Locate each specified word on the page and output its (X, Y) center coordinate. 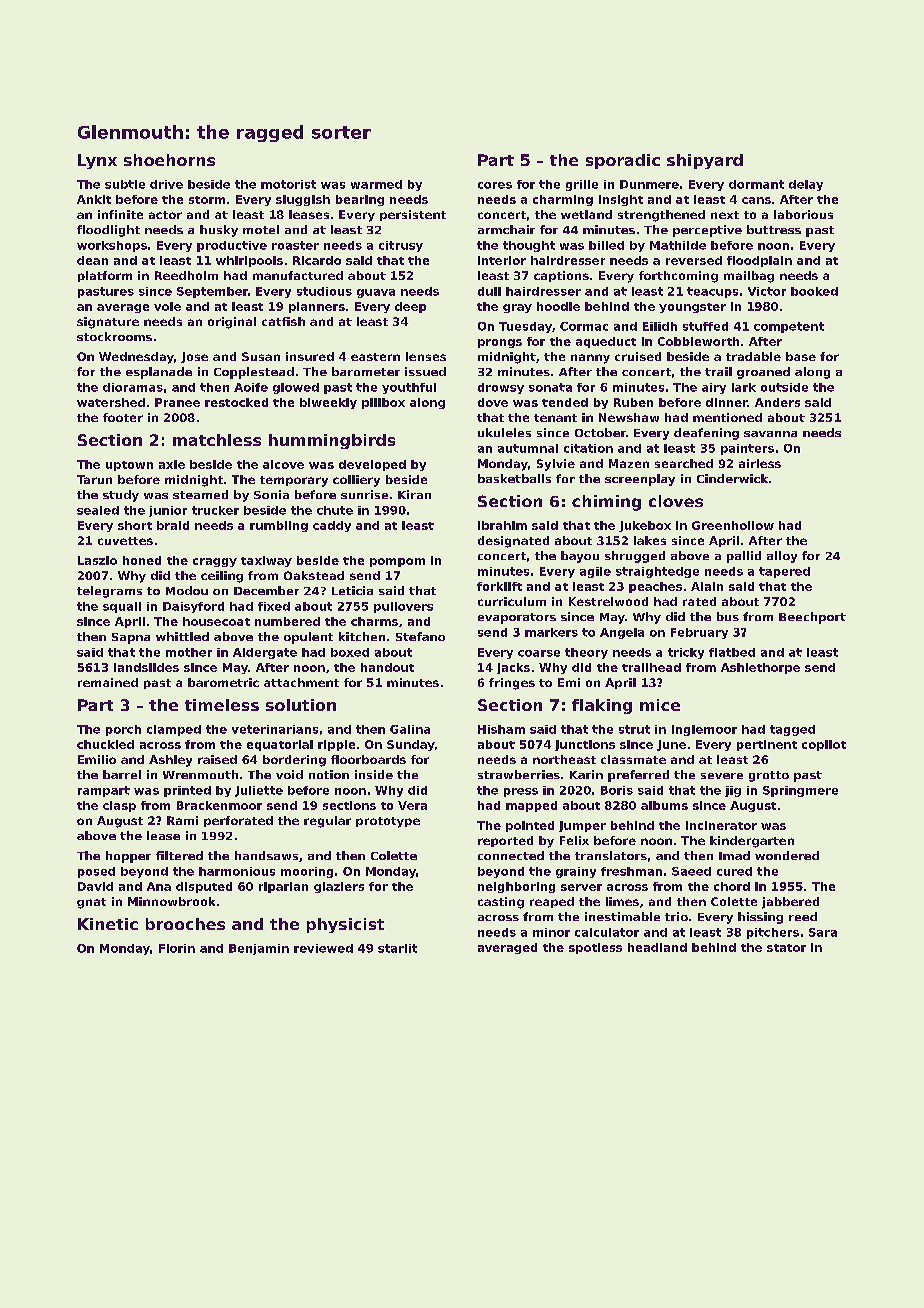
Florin (177, 948)
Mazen (629, 463)
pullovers (403, 607)
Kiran (414, 494)
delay (806, 185)
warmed (376, 184)
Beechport (812, 618)
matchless (217, 440)
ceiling (222, 577)
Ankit (94, 199)
